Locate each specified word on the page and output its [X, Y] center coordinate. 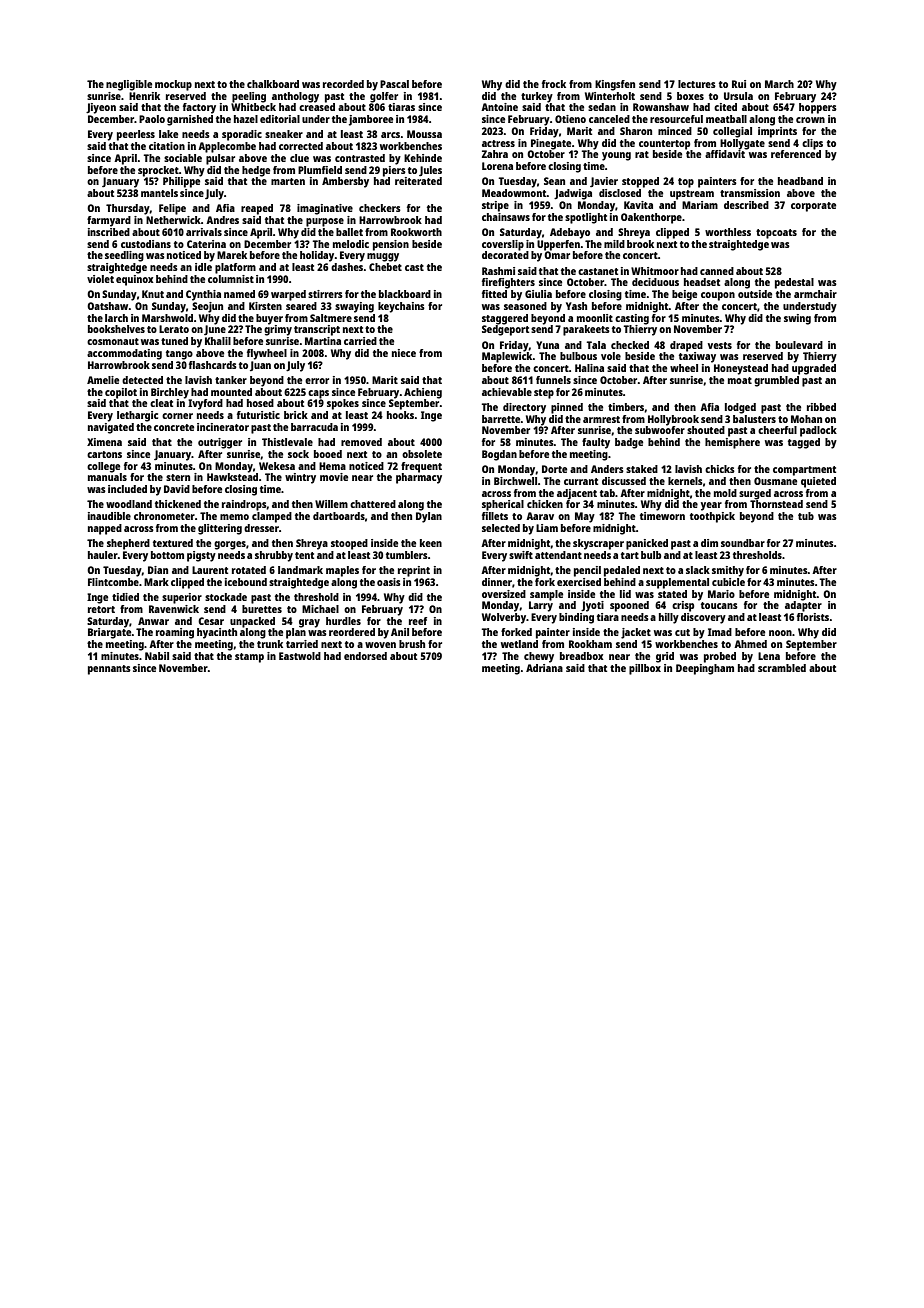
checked [630, 345]
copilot [121, 393]
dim [709, 543]
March [779, 84]
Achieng [423, 393]
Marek [232, 255]
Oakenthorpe [651, 218]
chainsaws [506, 217]
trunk [270, 644]
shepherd [128, 544]
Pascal [394, 84]
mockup [173, 85]
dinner [497, 582]
